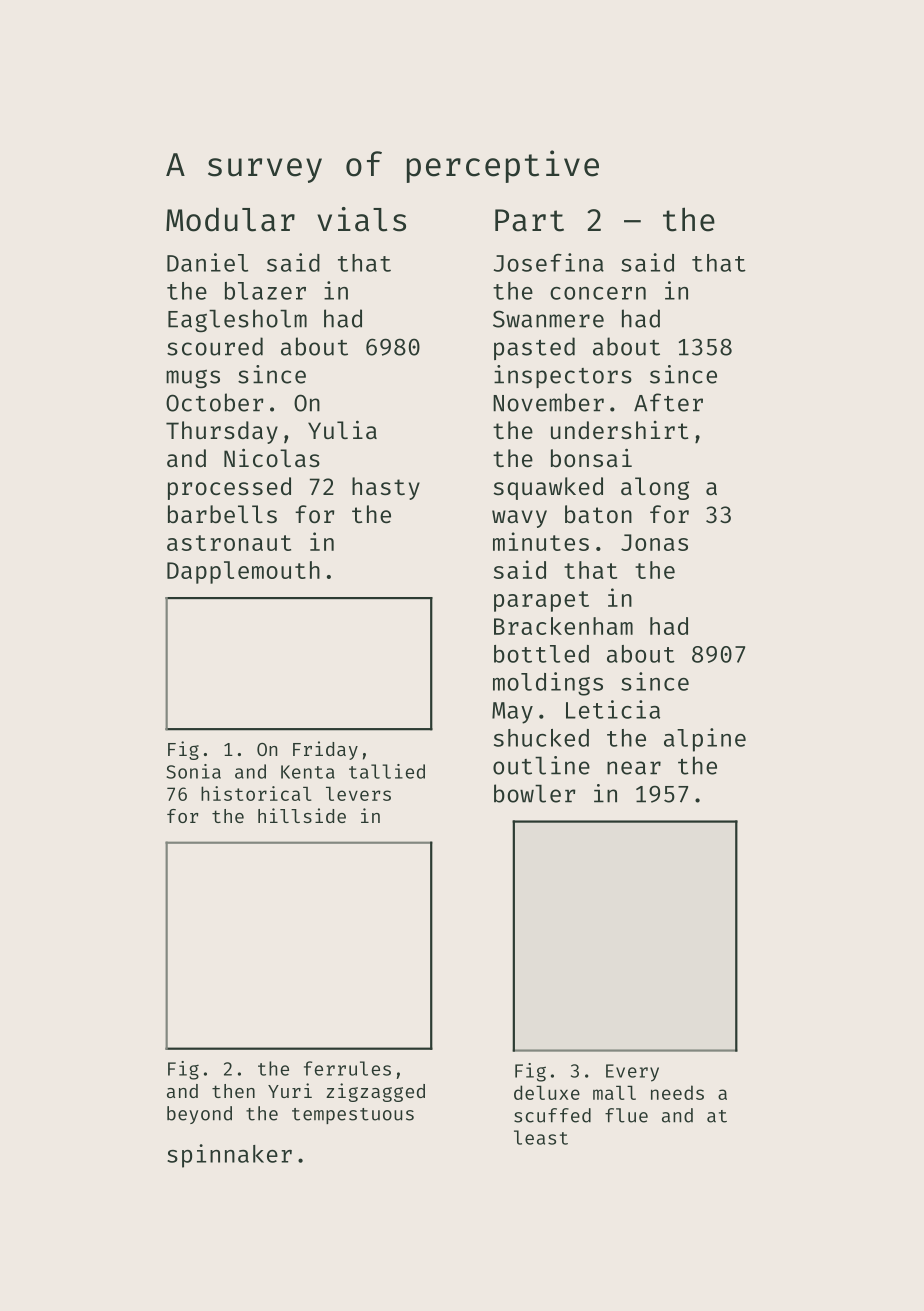  Describe the element at coordinates (548, 319) in the screenshot. I see `Swanmere` at that location.
